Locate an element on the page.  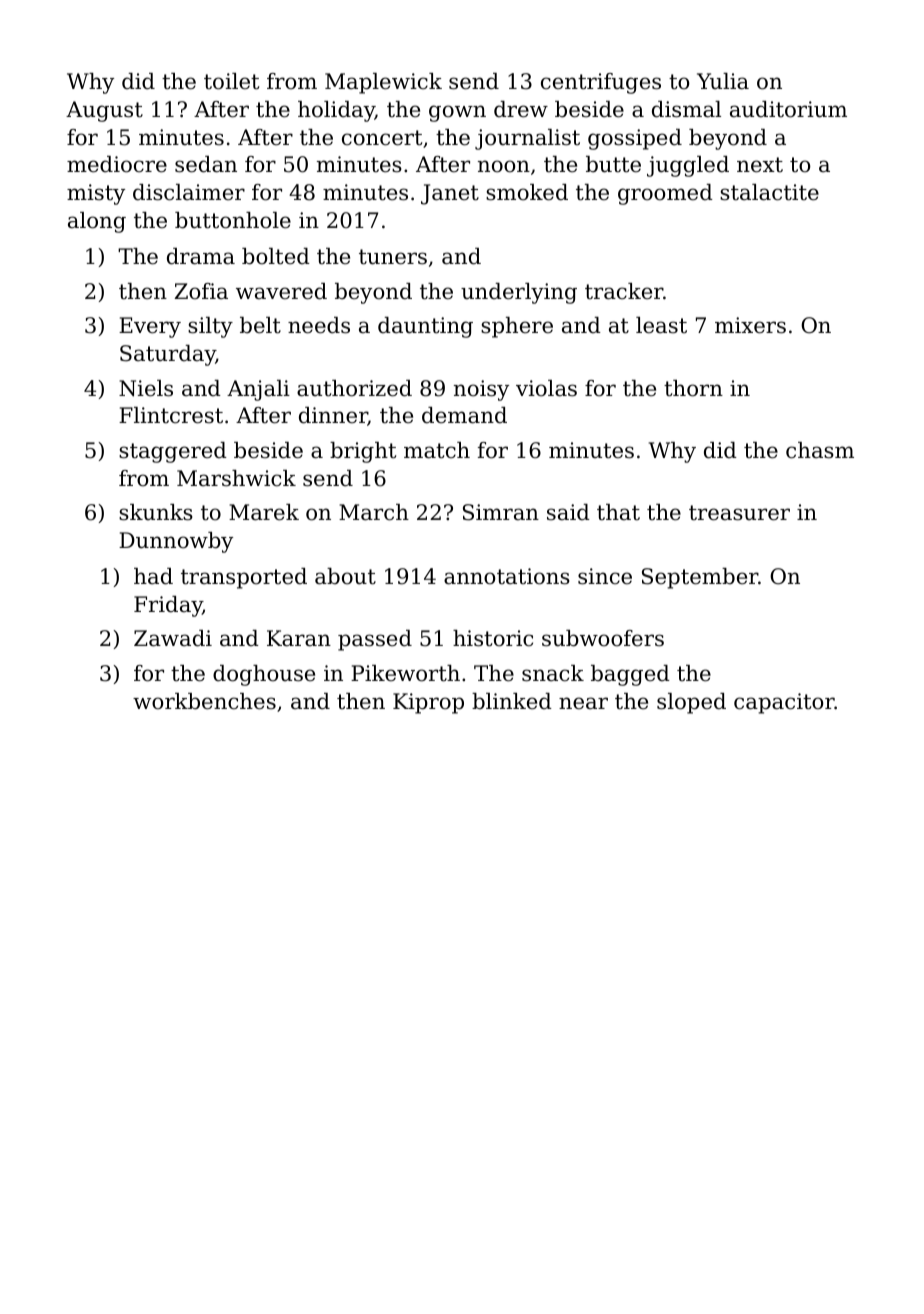
mixers is located at coordinates (750, 325).
